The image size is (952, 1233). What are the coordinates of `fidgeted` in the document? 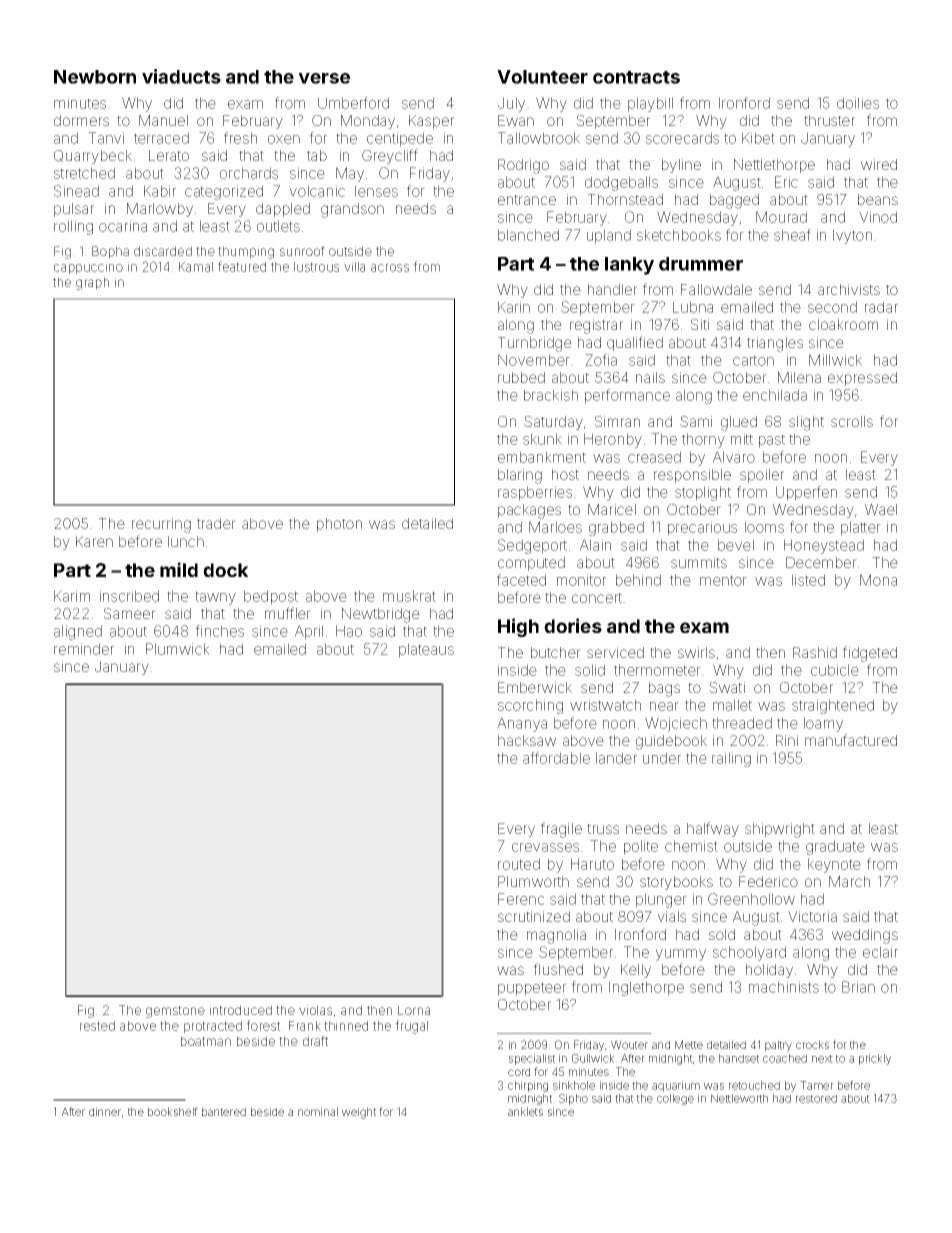 It's located at (870, 654).
